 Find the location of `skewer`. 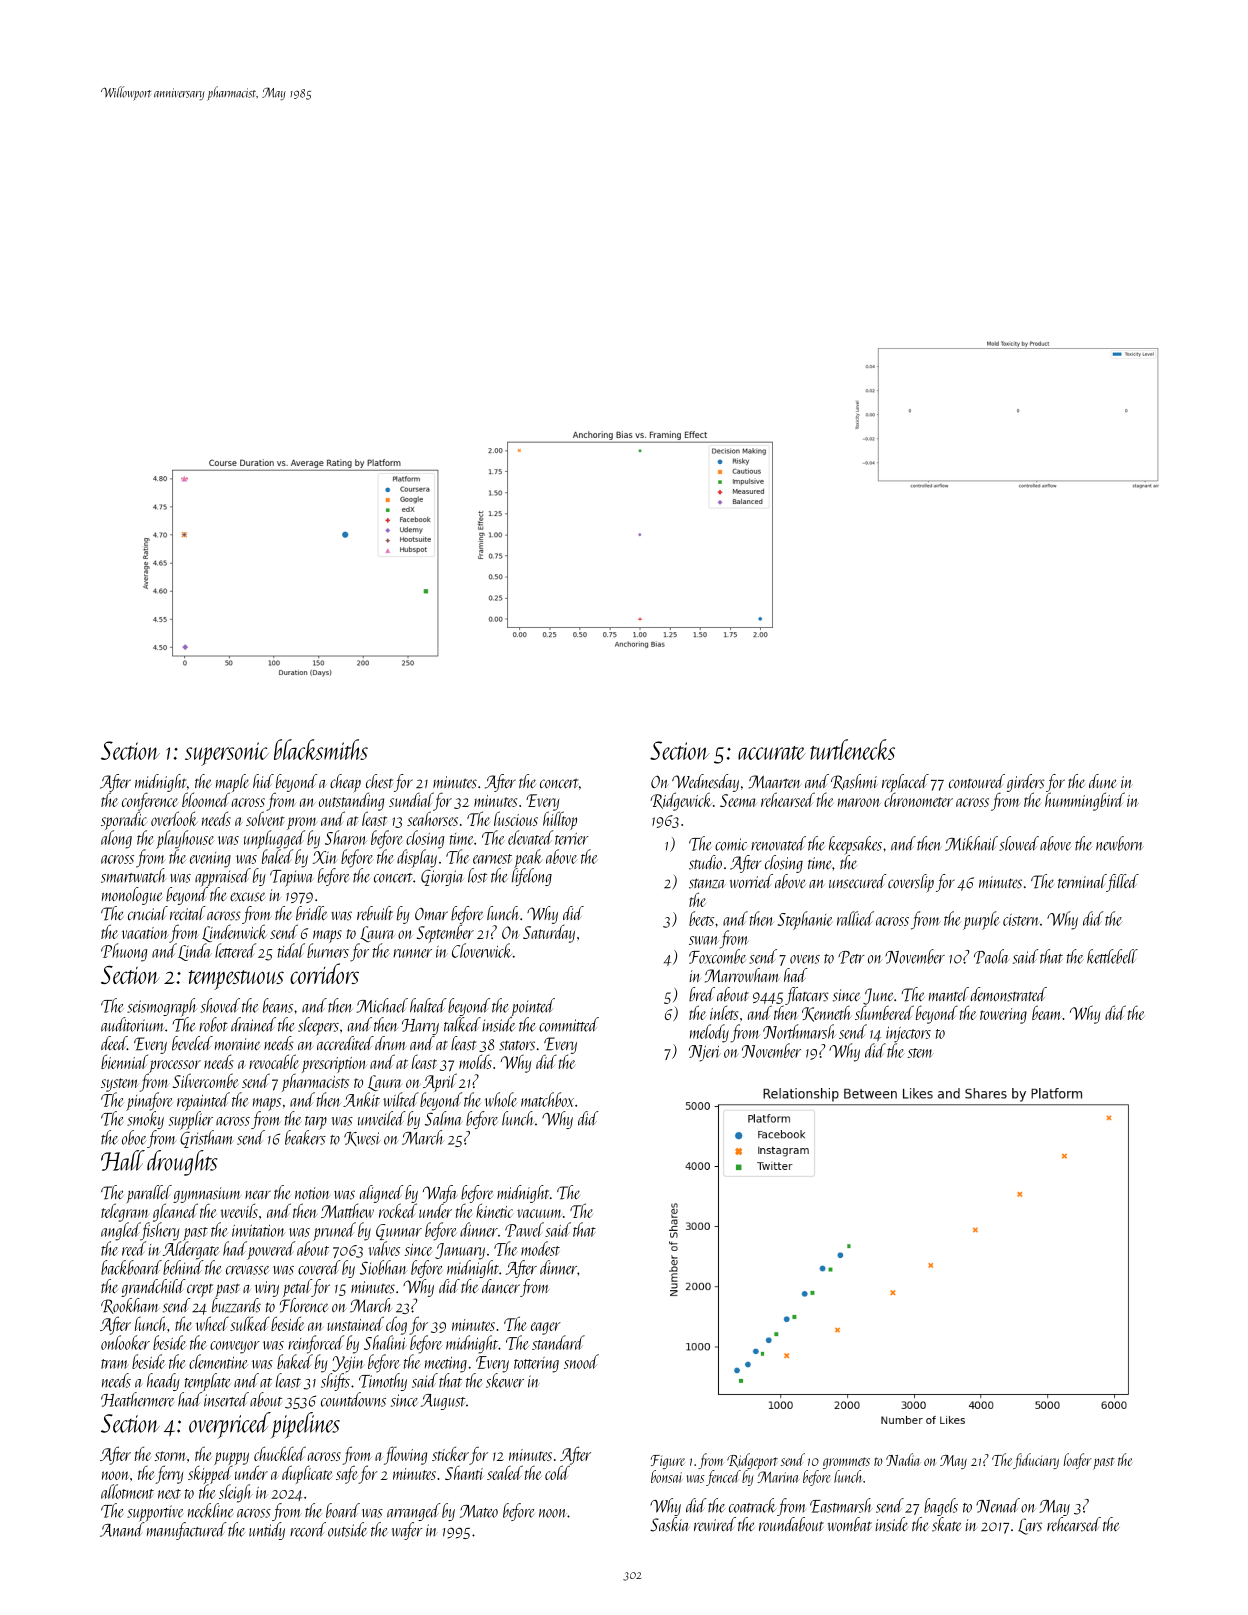

skewer is located at coordinates (505, 1380).
